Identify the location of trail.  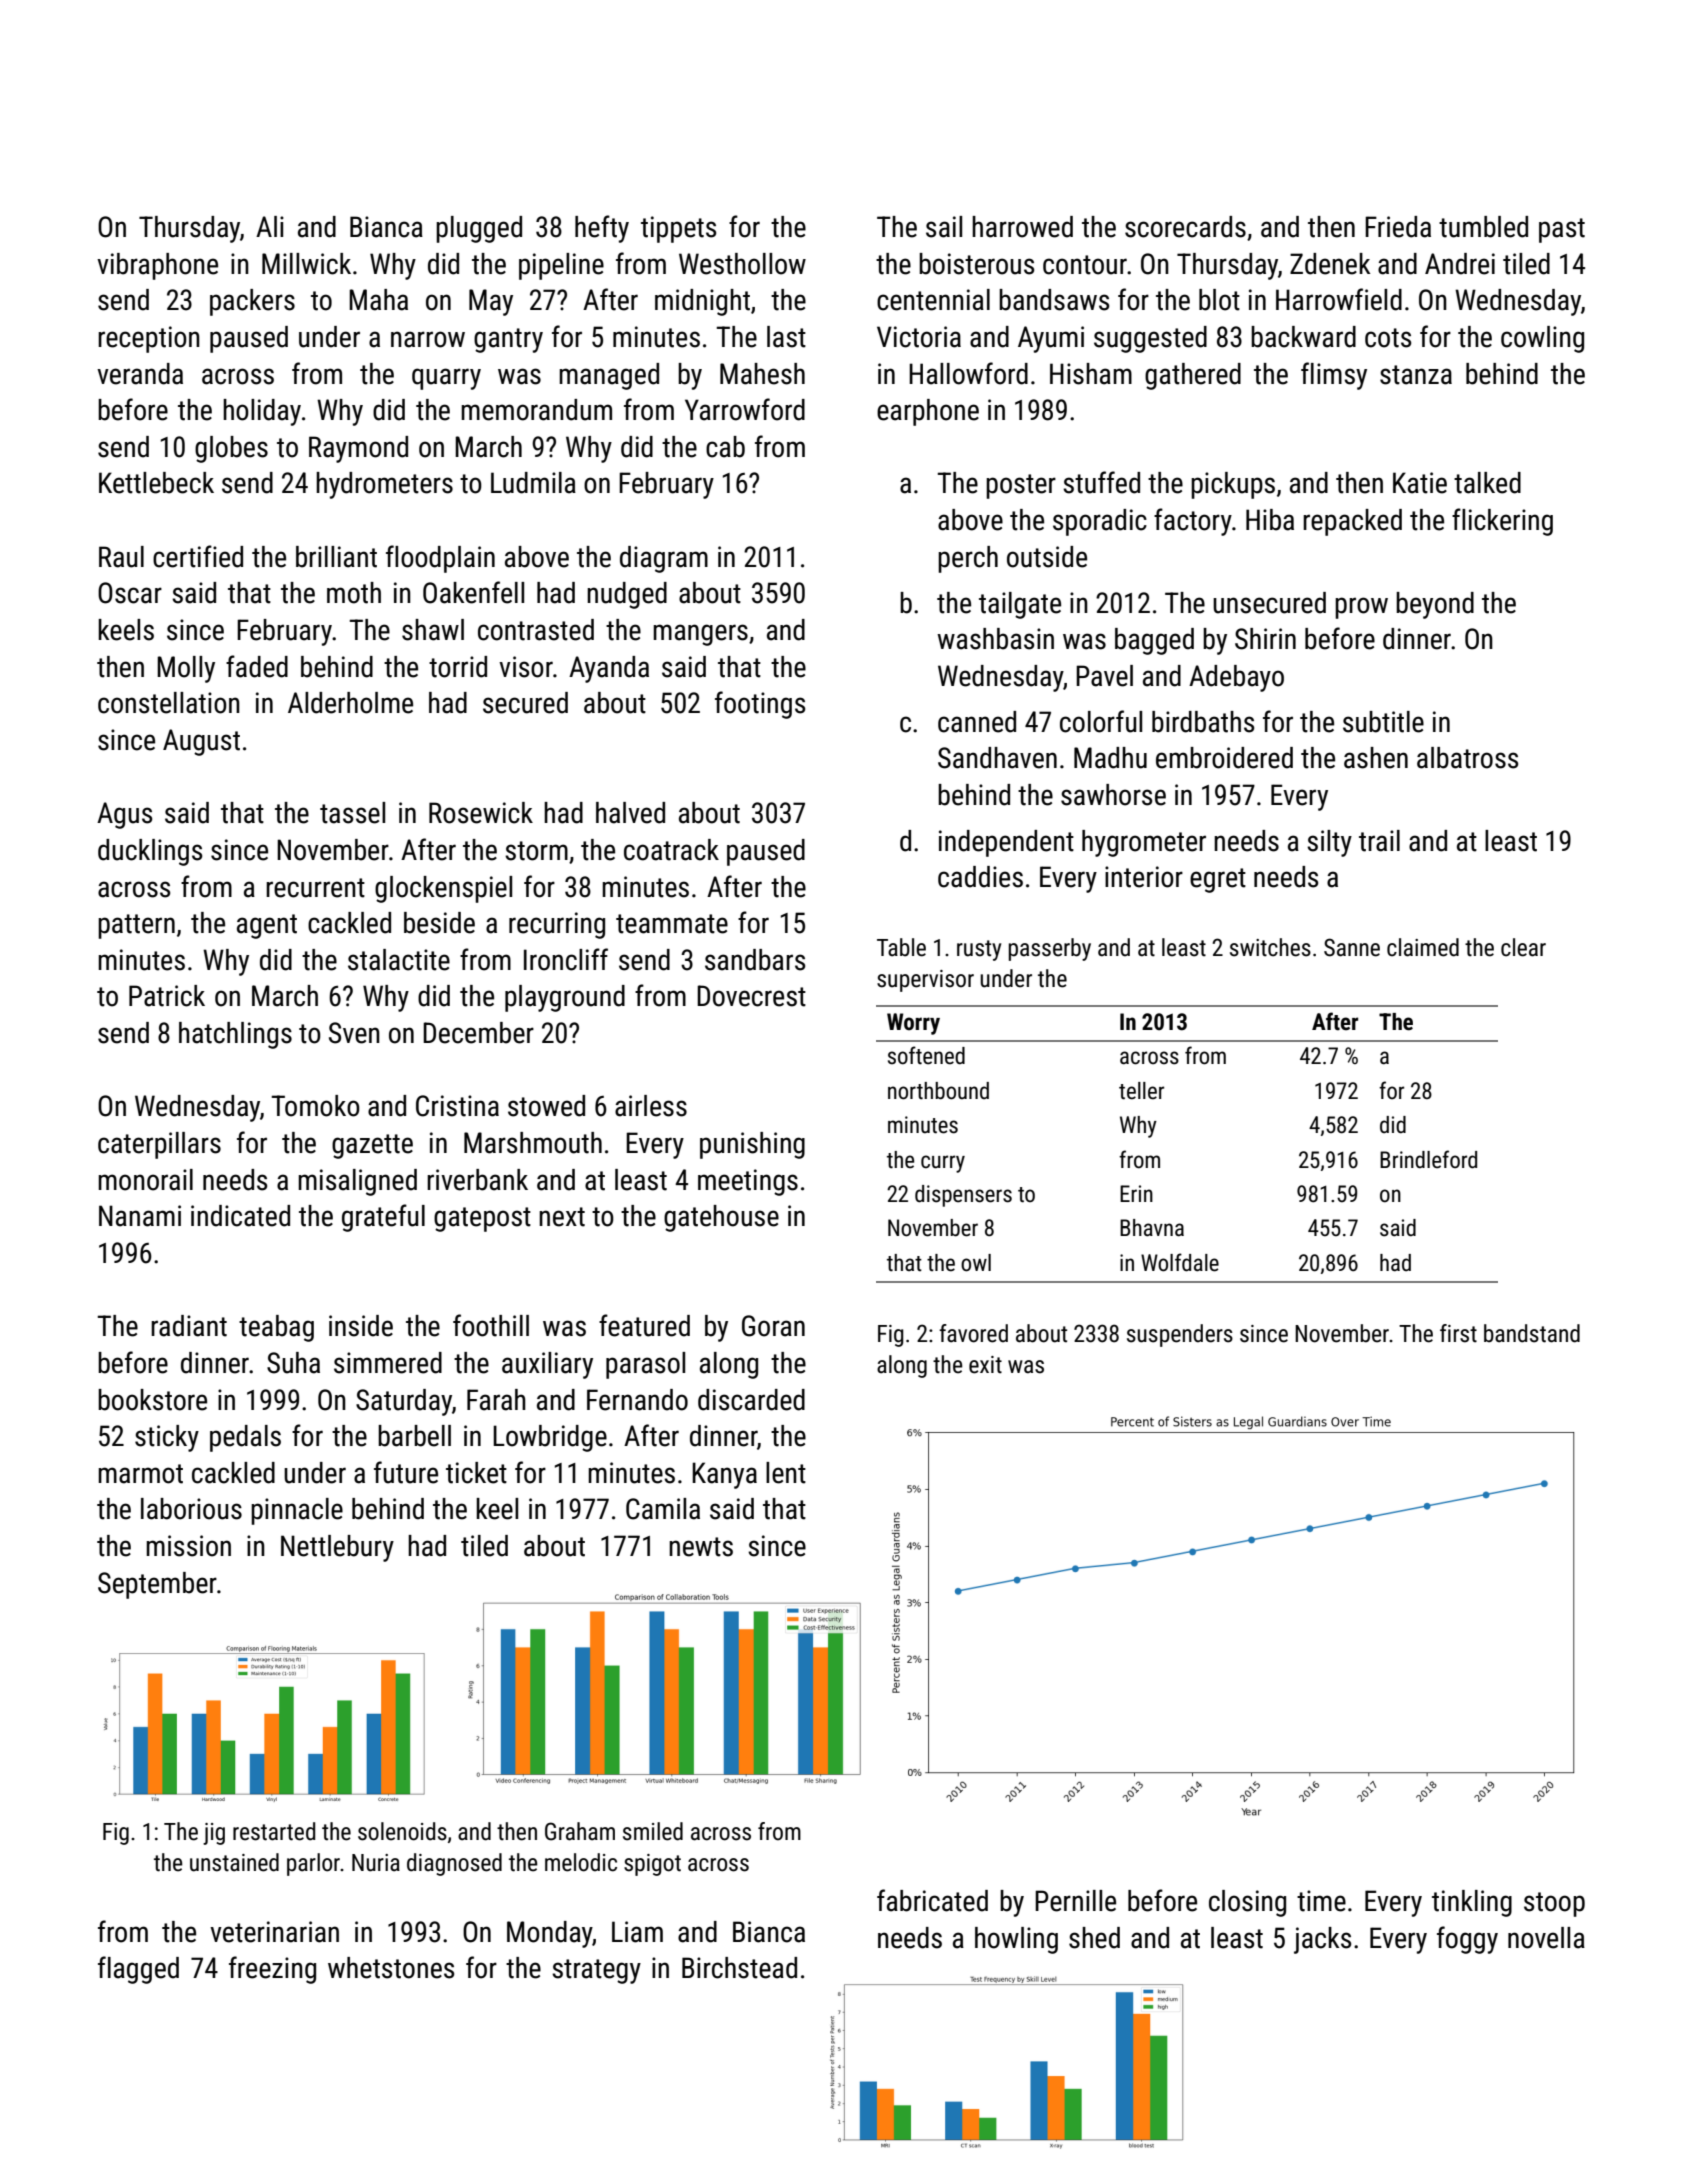
(1379, 841).
